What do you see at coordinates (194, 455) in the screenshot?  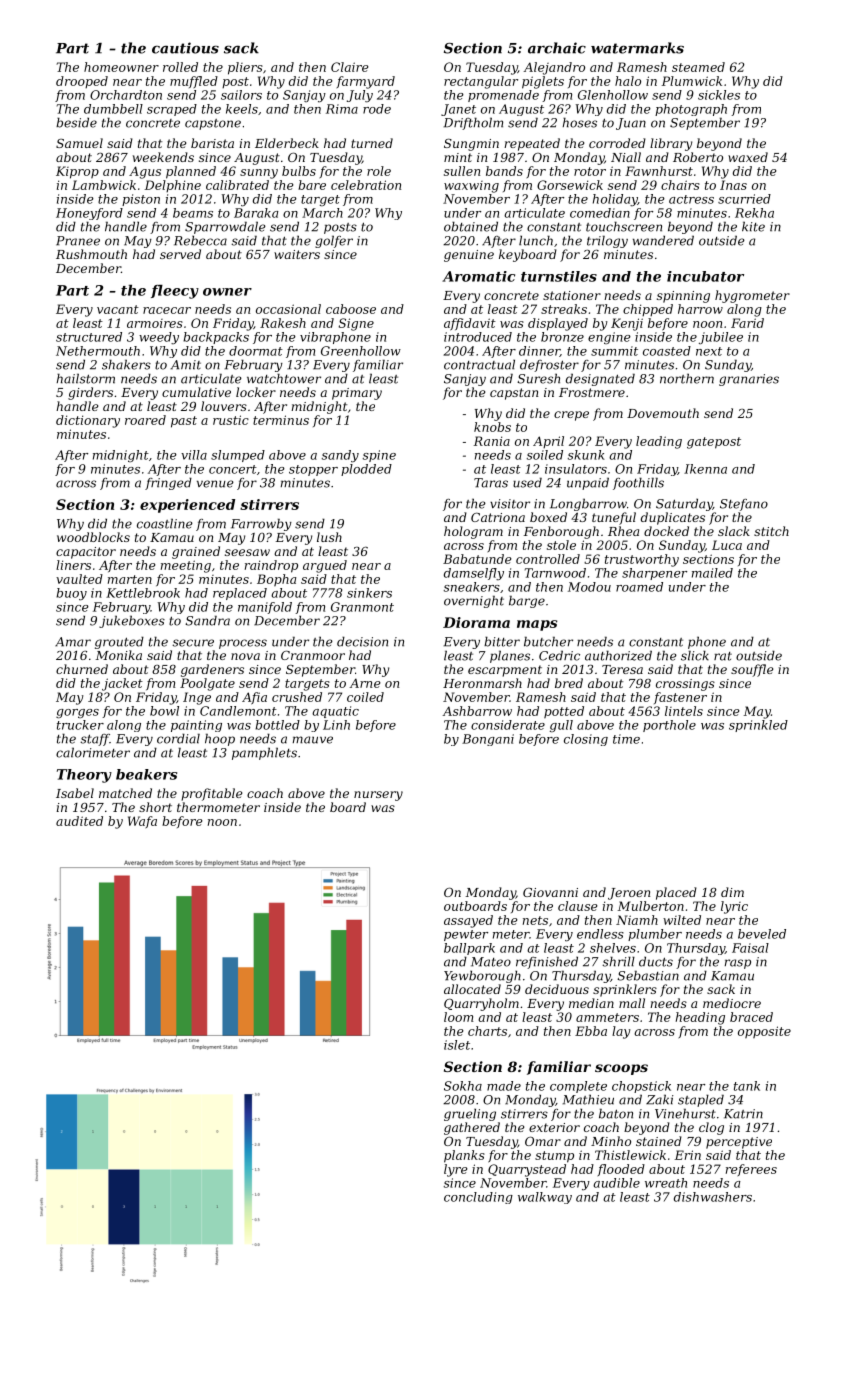 I see `villa` at bounding box center [194, 455].
